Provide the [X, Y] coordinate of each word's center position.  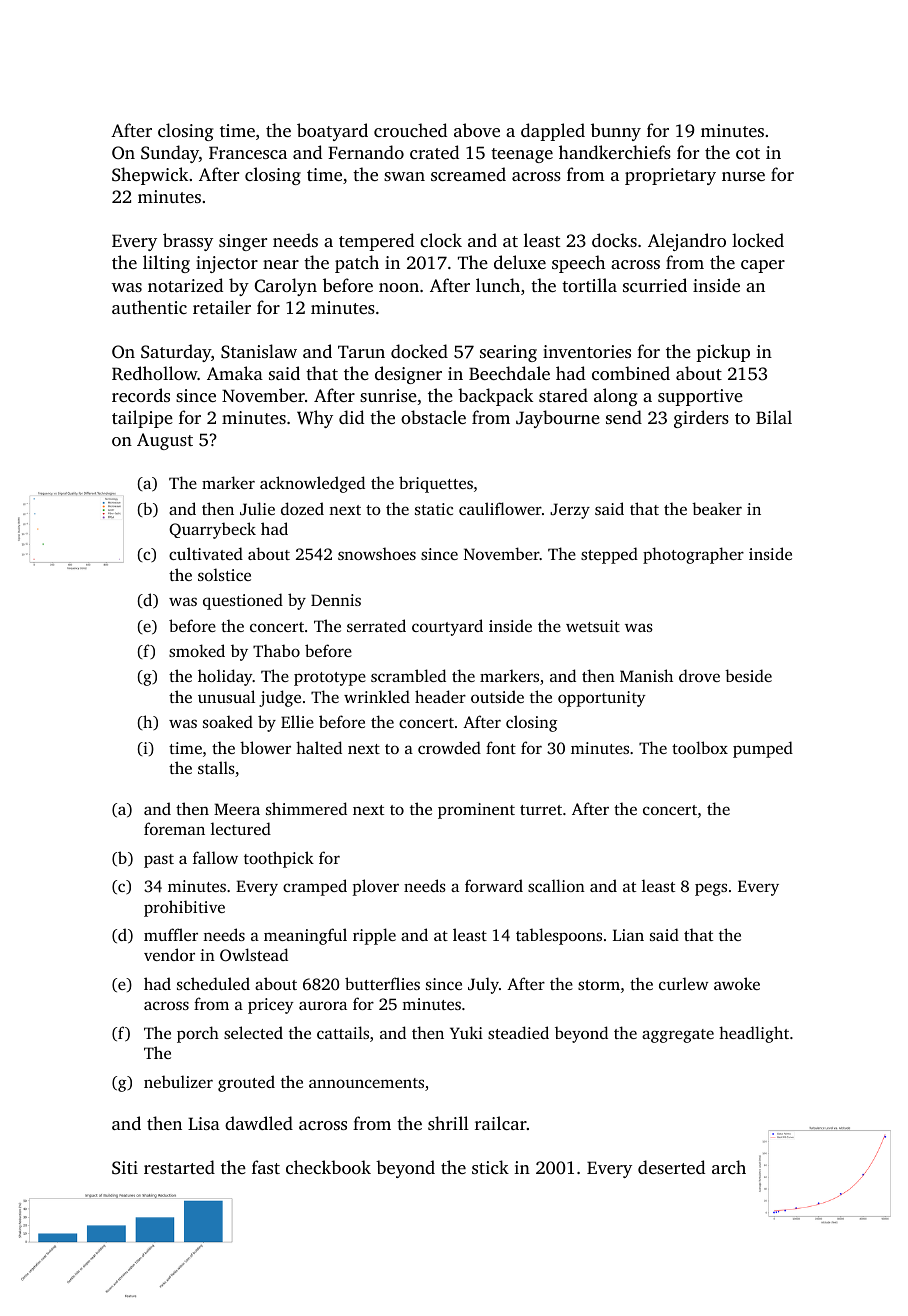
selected [253, 1032]
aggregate [678, 1036]
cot [748, 153]
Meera [237, 809]
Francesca [248, 152]
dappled [553, 132]
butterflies [382, 983]
